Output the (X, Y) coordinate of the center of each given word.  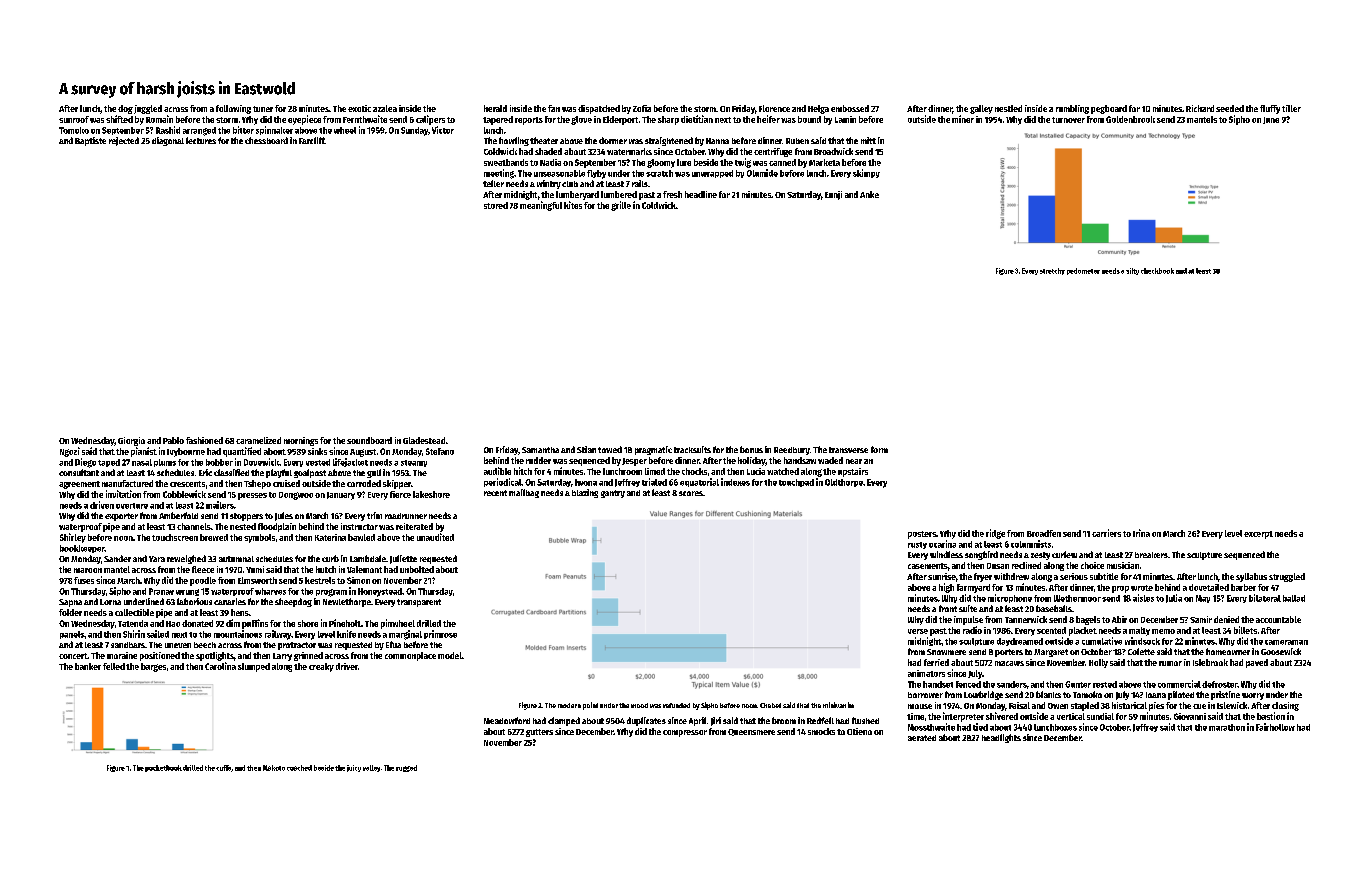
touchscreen (175, 537)
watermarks (629, 151)
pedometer (1083, 271)
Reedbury (792, 451)
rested (1105, 684)
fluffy (1270, 109)
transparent (419, 603)
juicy (354, 768)
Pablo (173, 440)
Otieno (859, 731)
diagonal (168, 141)
